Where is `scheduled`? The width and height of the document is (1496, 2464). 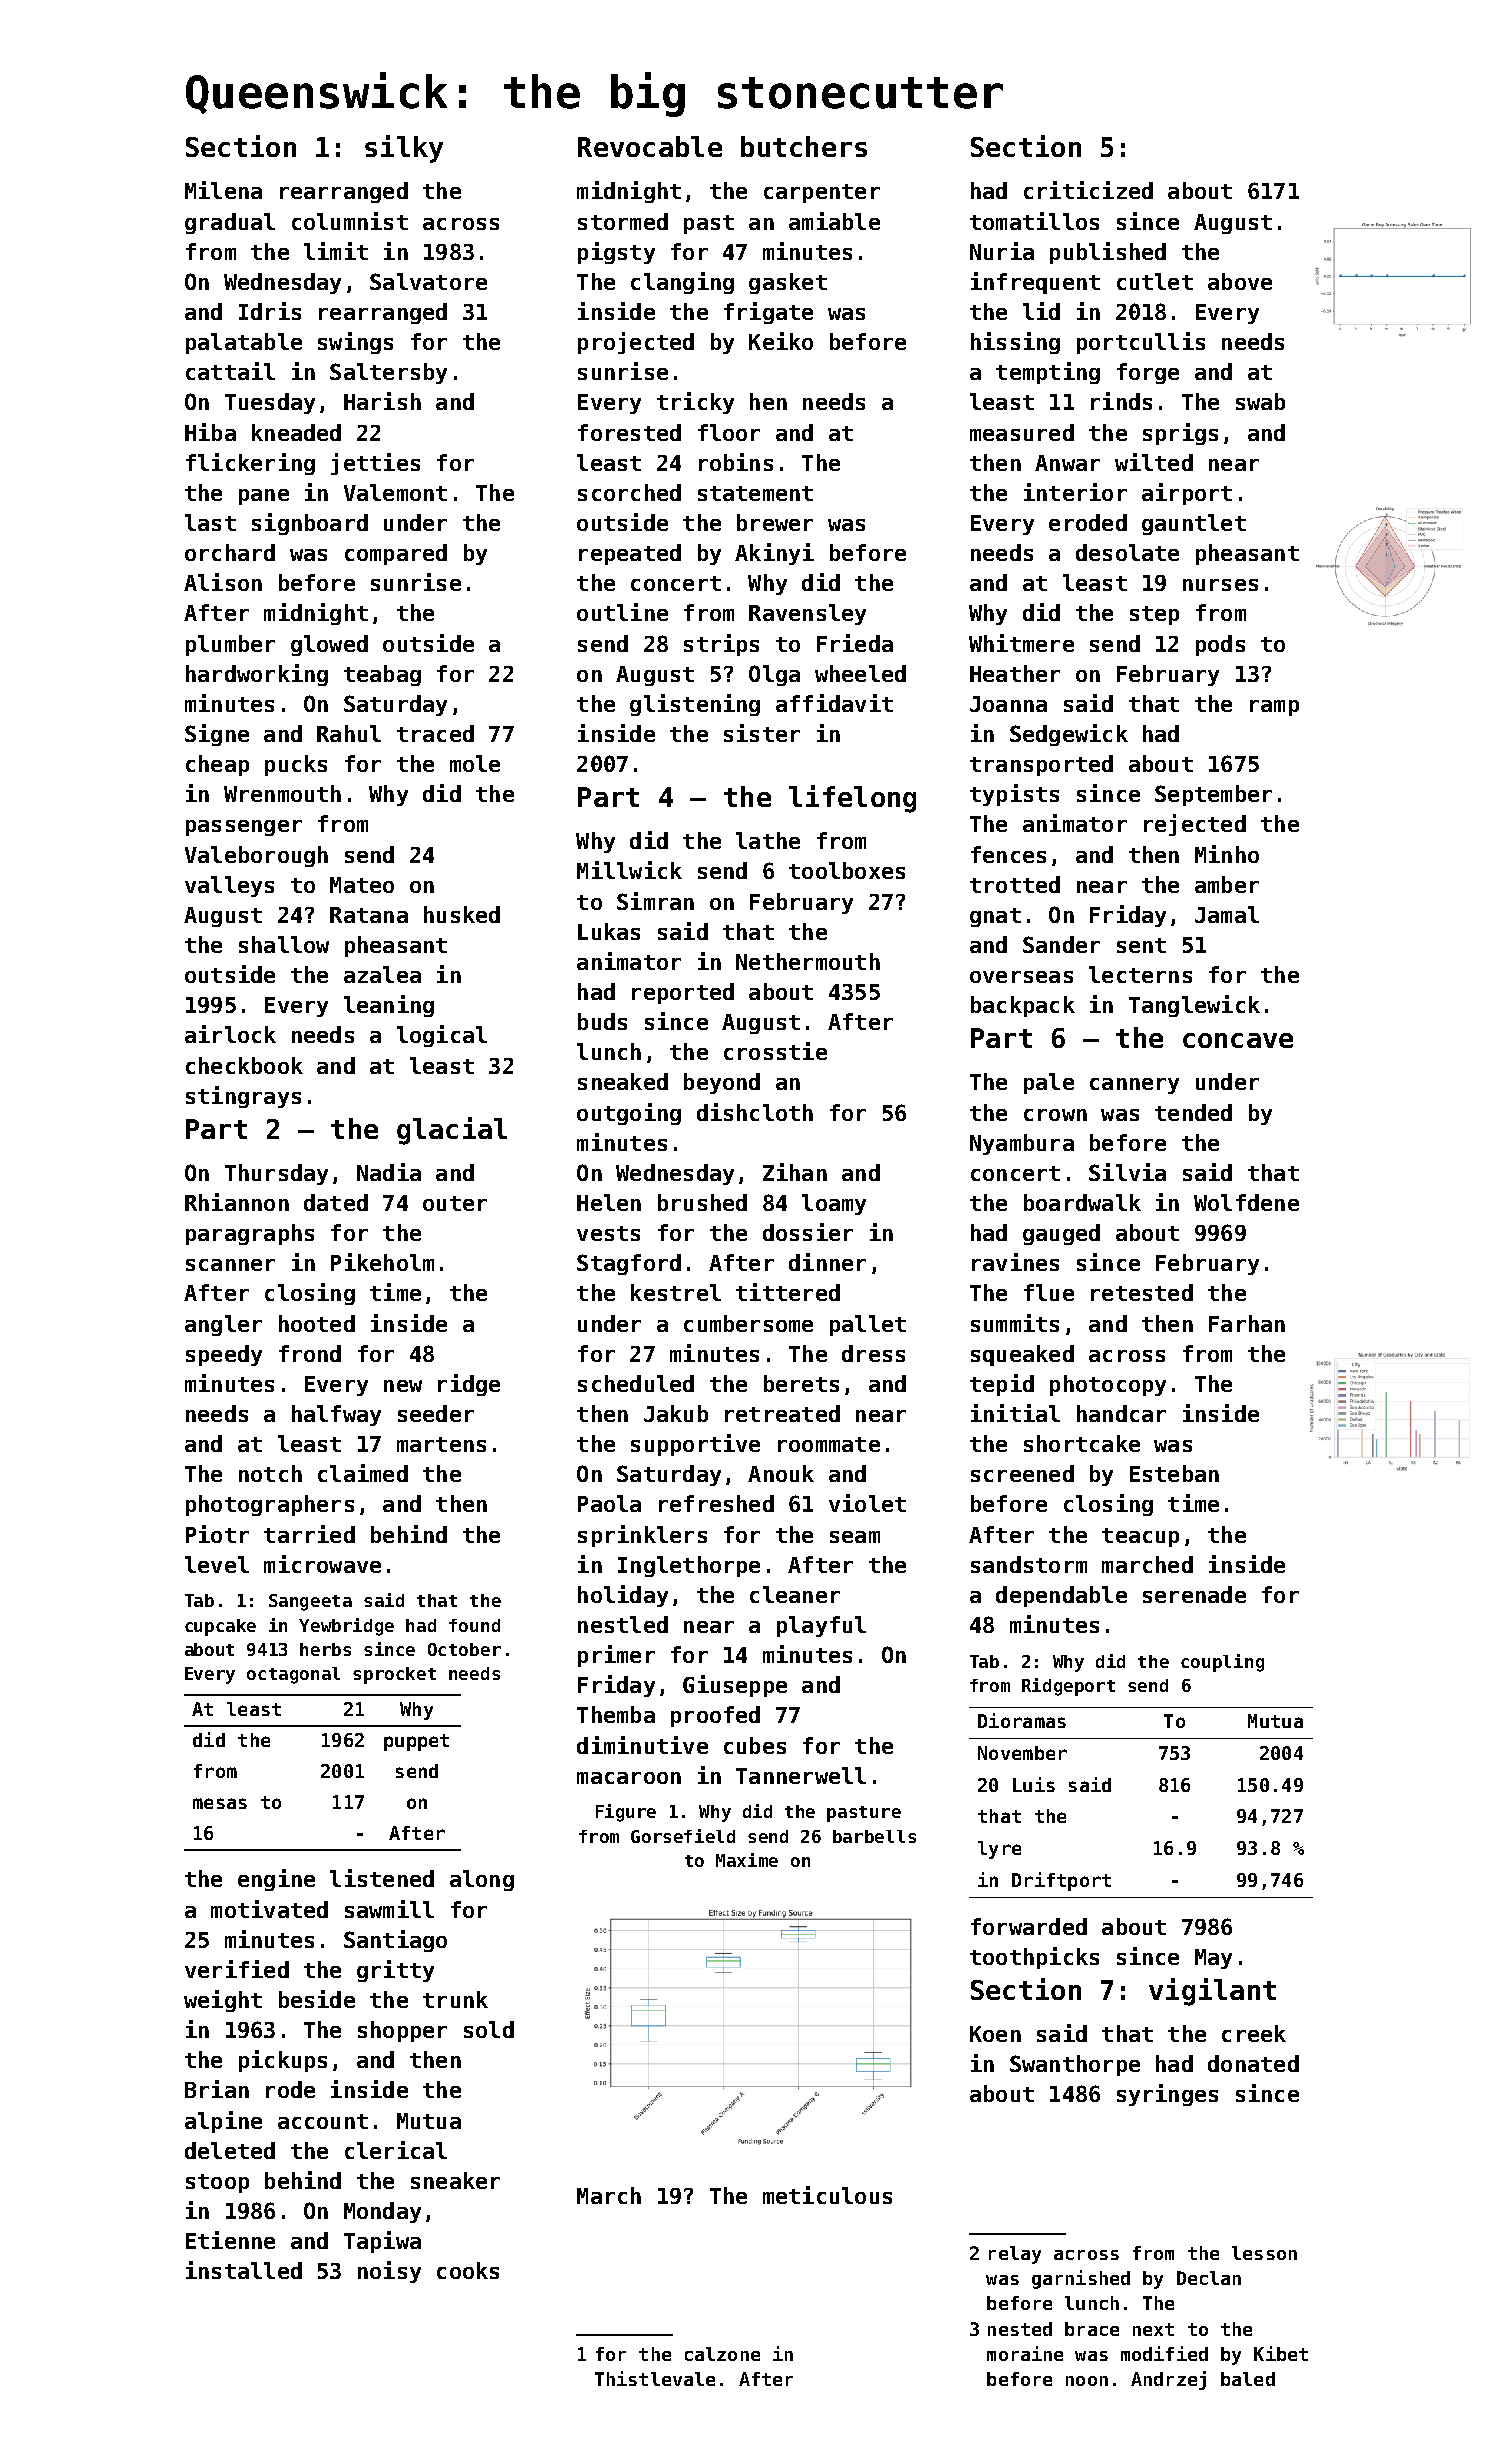 scheduled is located at coordinates (636, 1383).
